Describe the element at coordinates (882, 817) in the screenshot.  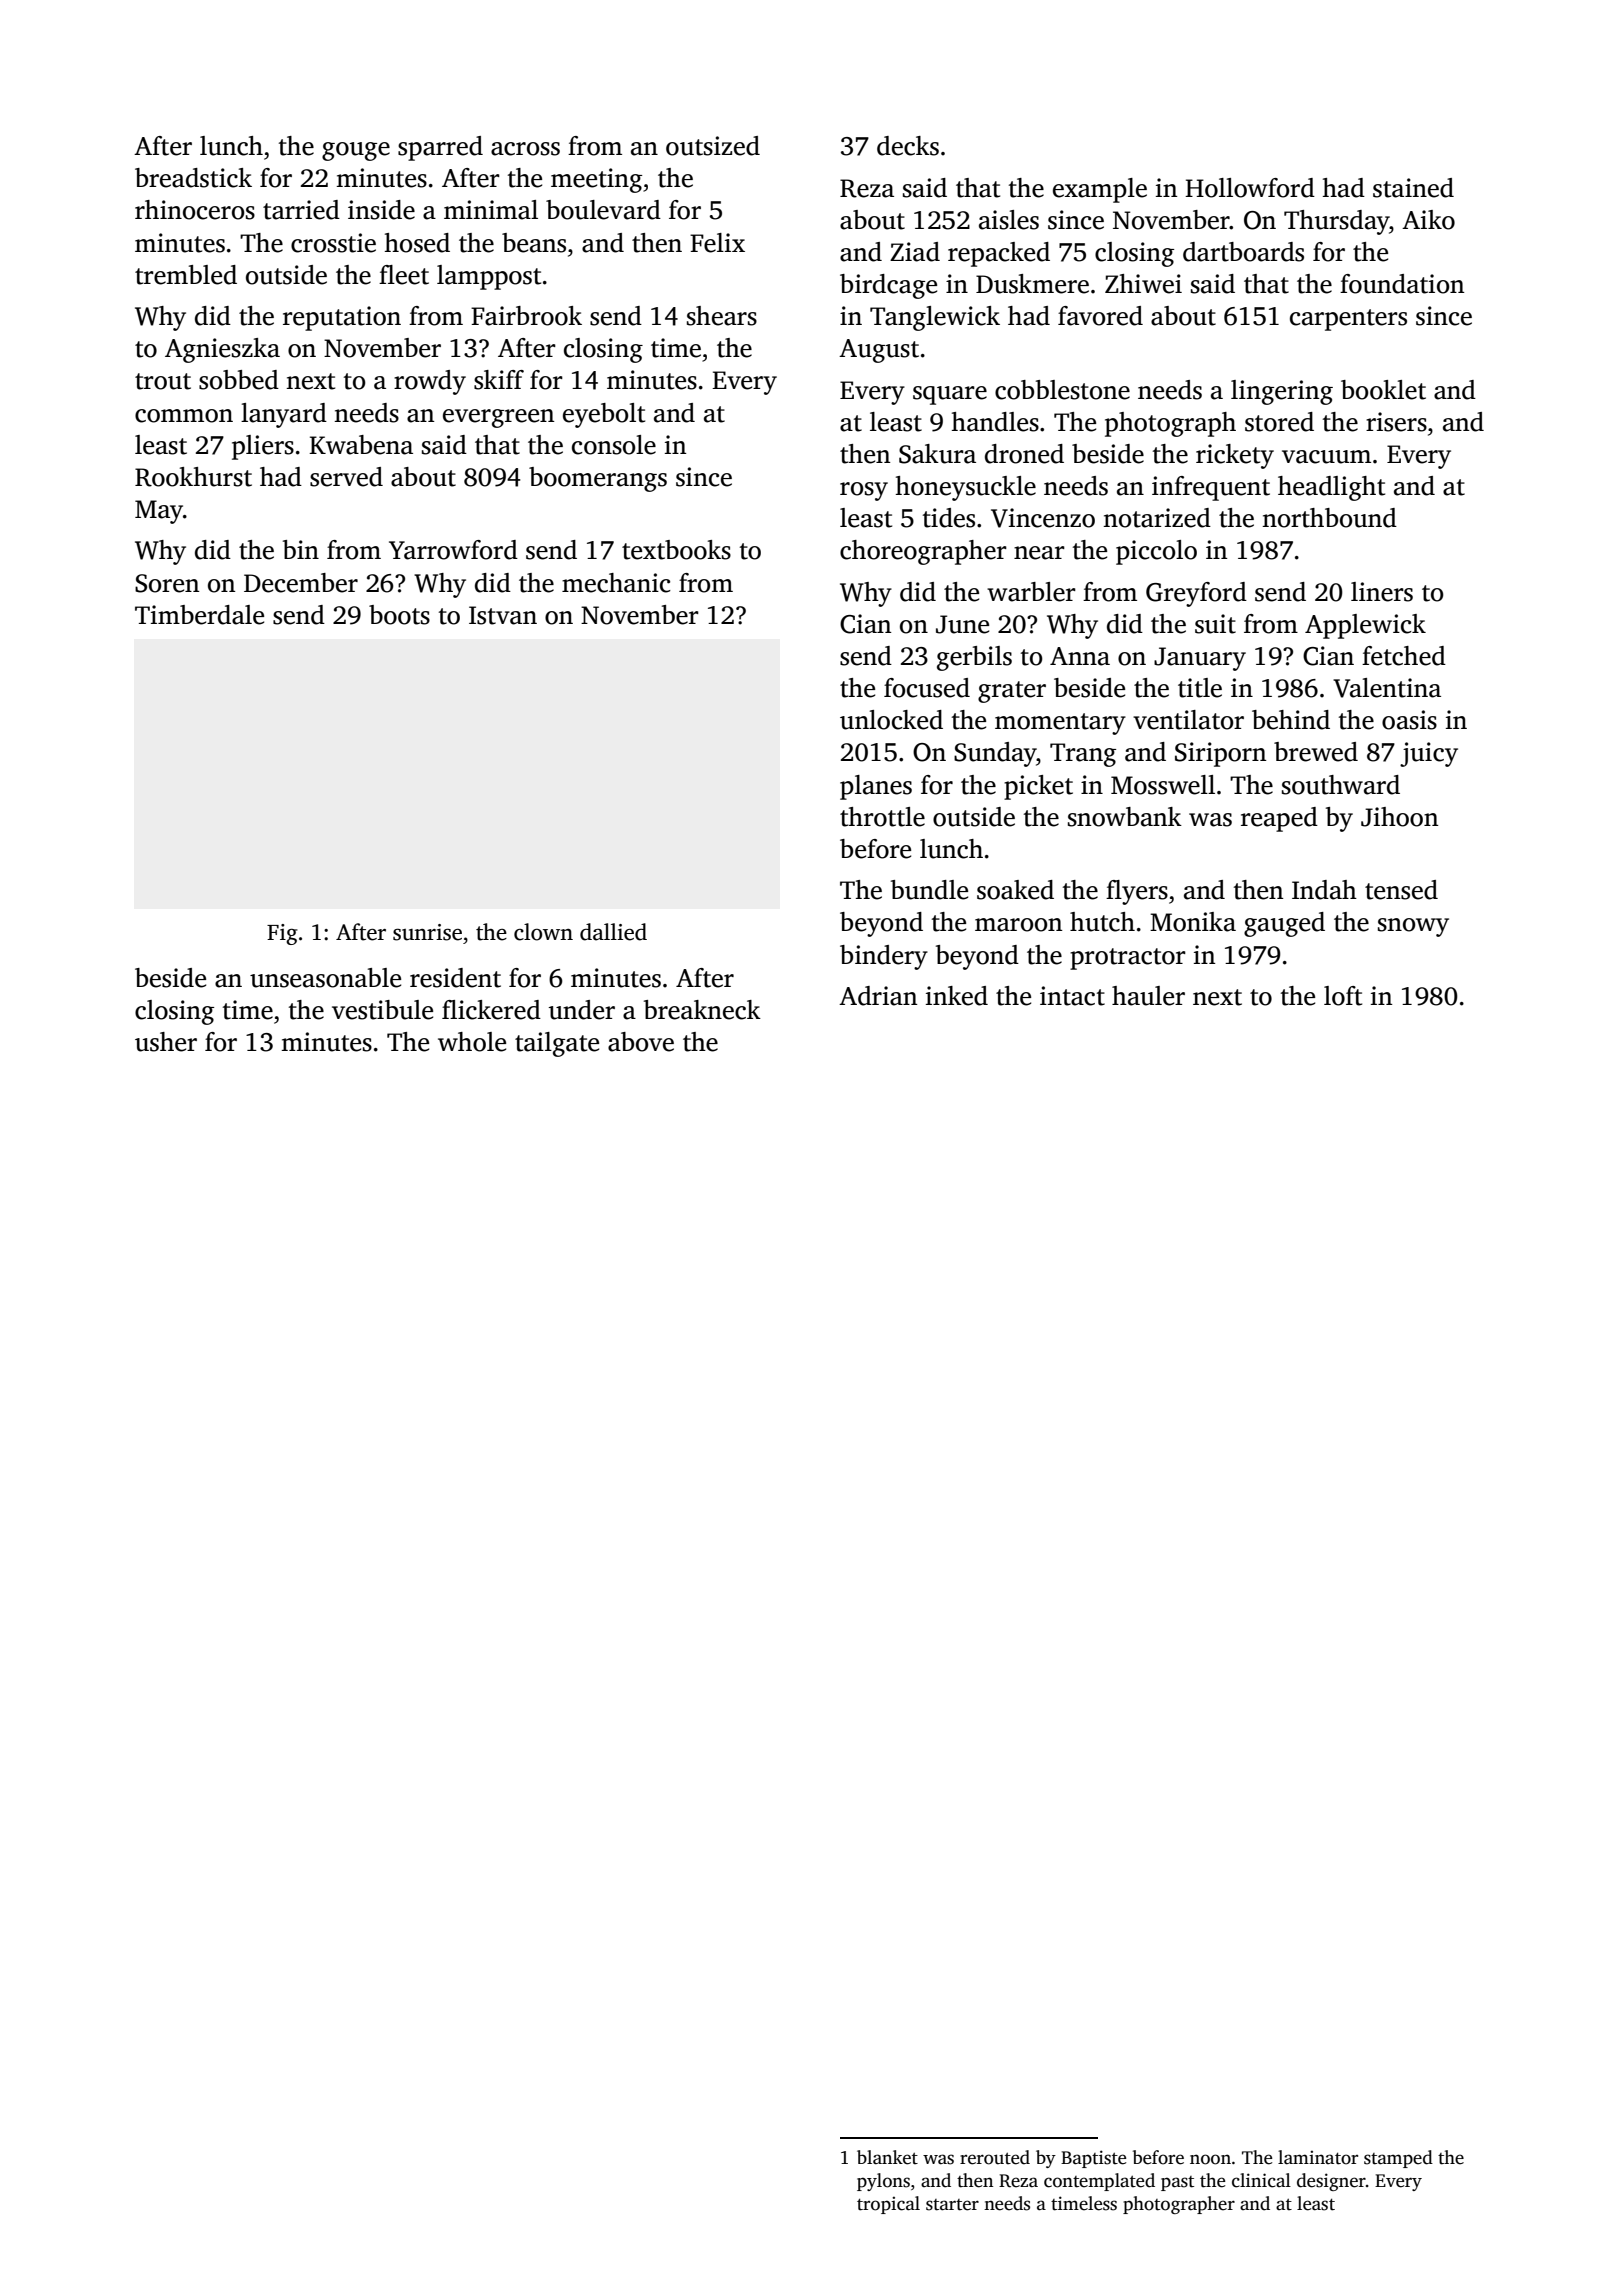
I see `throttle` at that location.
